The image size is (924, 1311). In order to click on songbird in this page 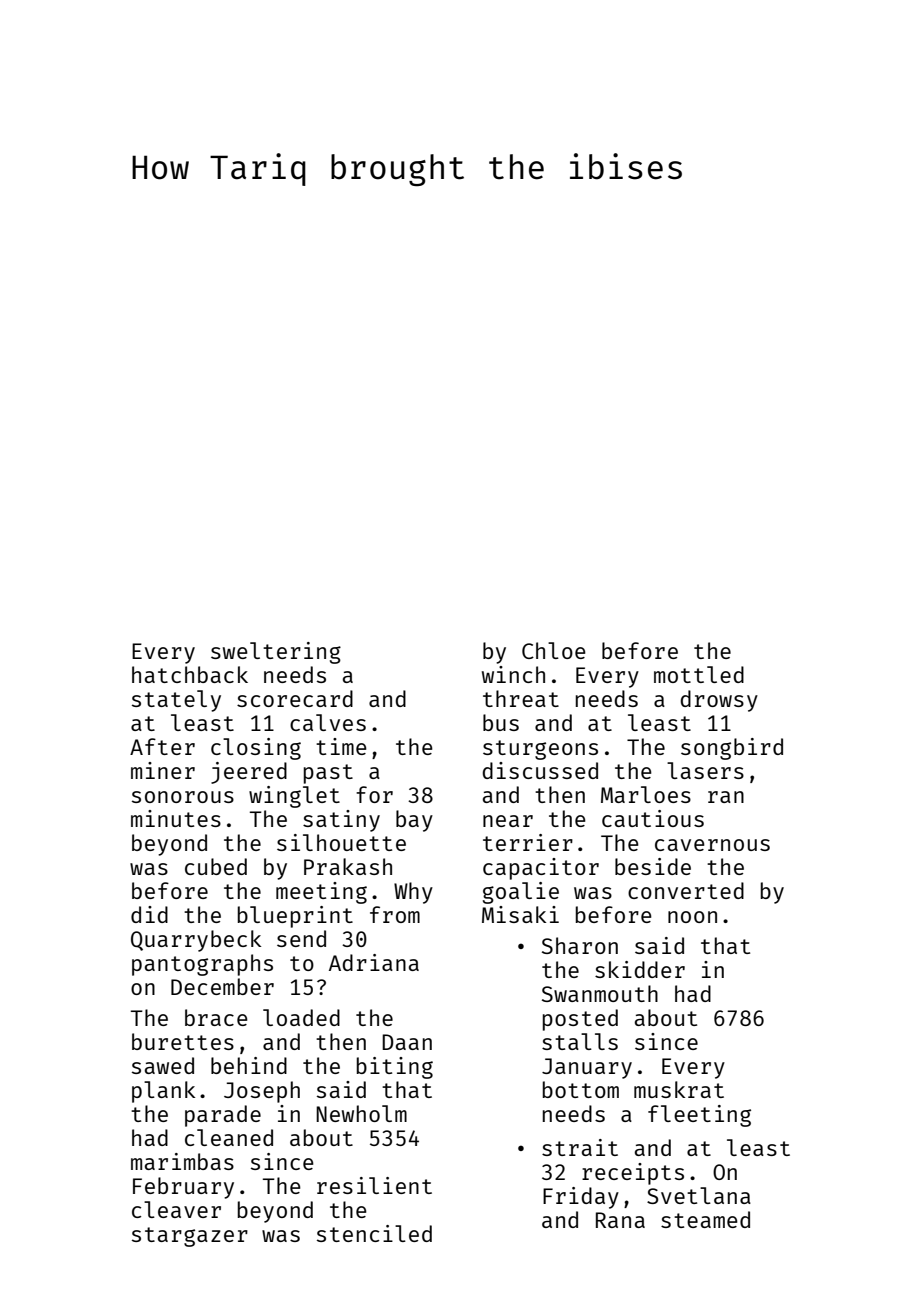, I will do `click(732, 749)`.
